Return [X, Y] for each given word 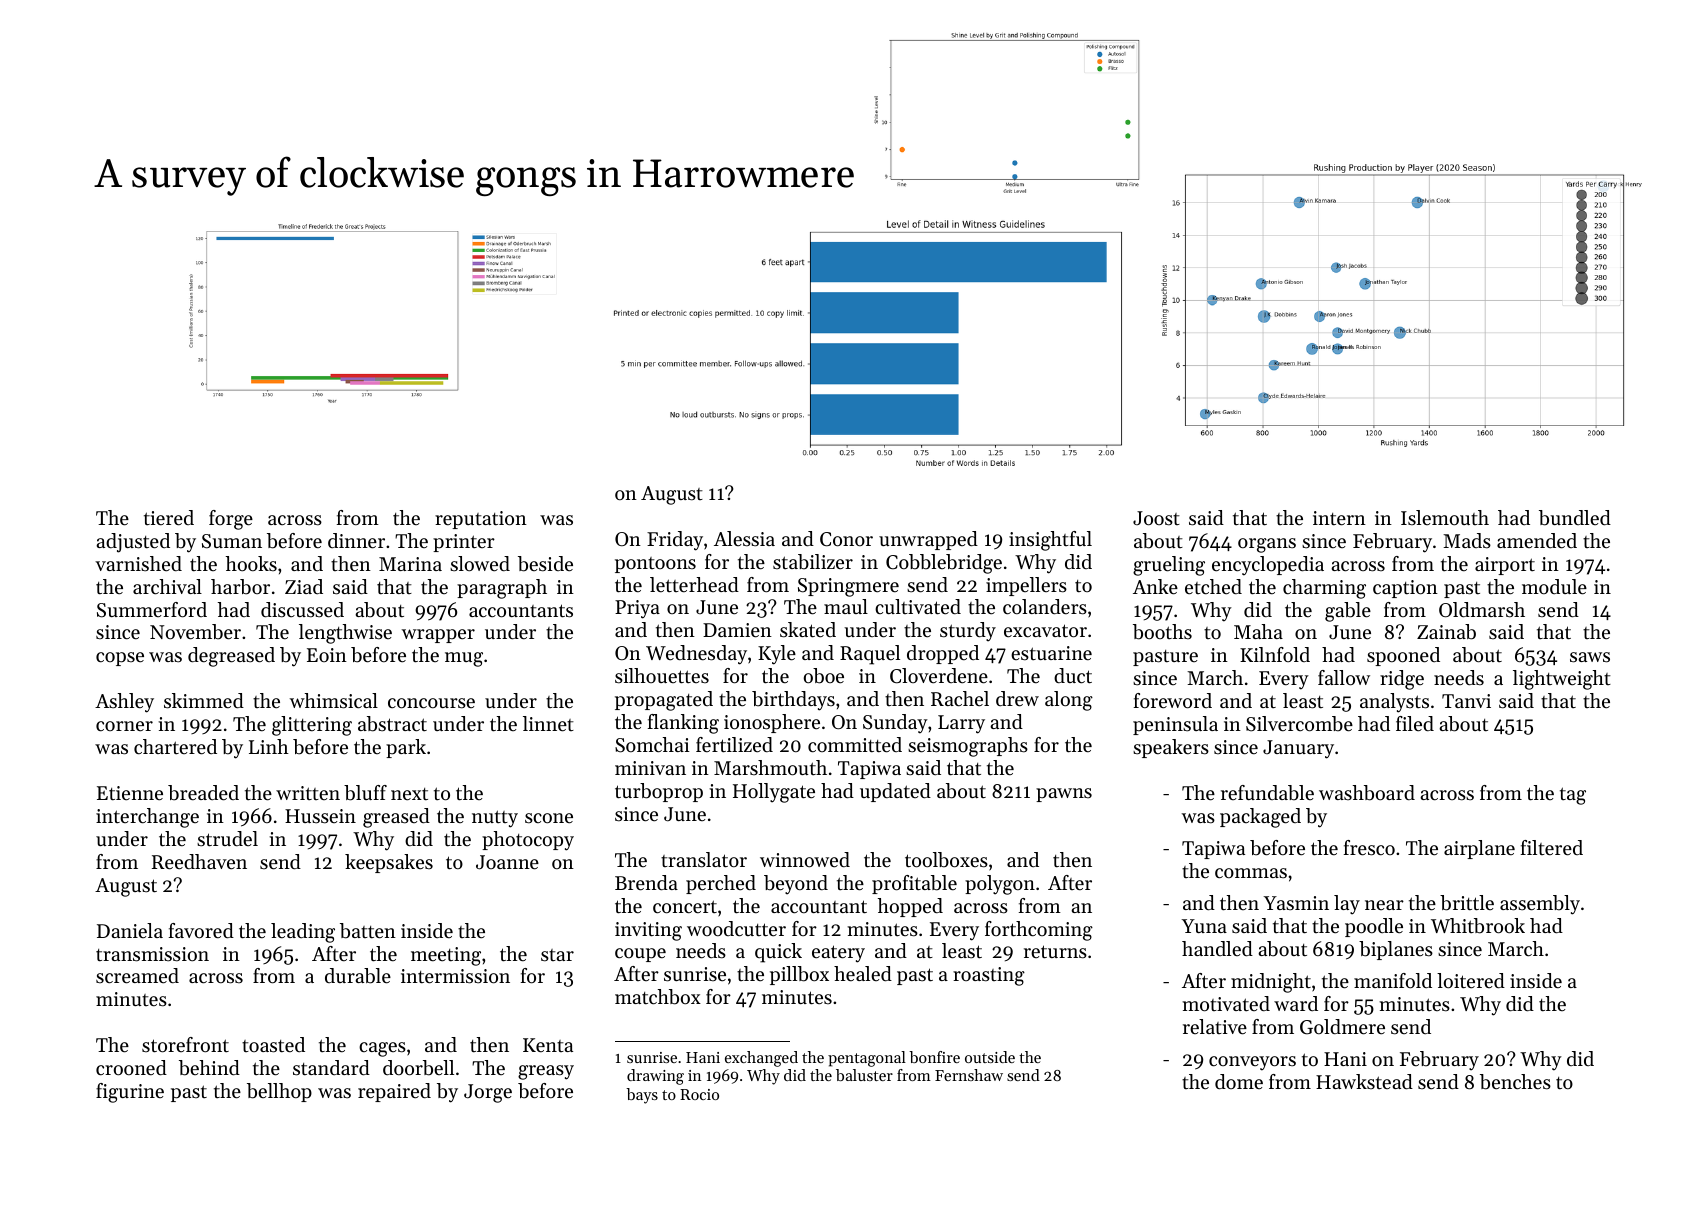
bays [642, 1096]
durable [358, 976]
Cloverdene [939, 676]
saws [1590, 657]
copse [120, 659]
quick [778, 953]
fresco [1369, 848]
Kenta [548, 1045]
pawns [1064, 795]
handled [1217, 949]
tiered [169, 518]
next [409, 794]
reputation [481, 520]
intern [1339, 518]
